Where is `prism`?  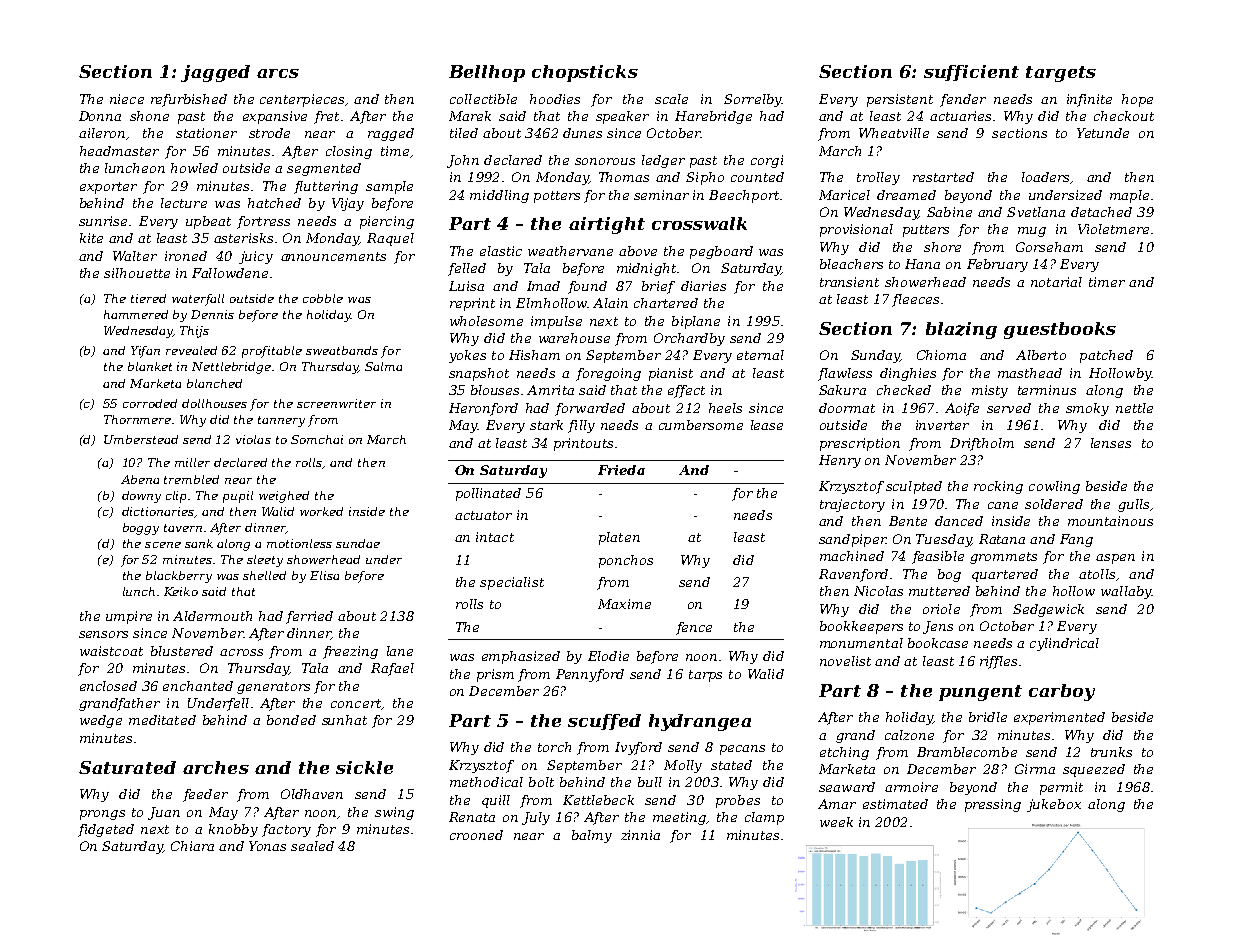
prism is located at coordinates (495, 675).
